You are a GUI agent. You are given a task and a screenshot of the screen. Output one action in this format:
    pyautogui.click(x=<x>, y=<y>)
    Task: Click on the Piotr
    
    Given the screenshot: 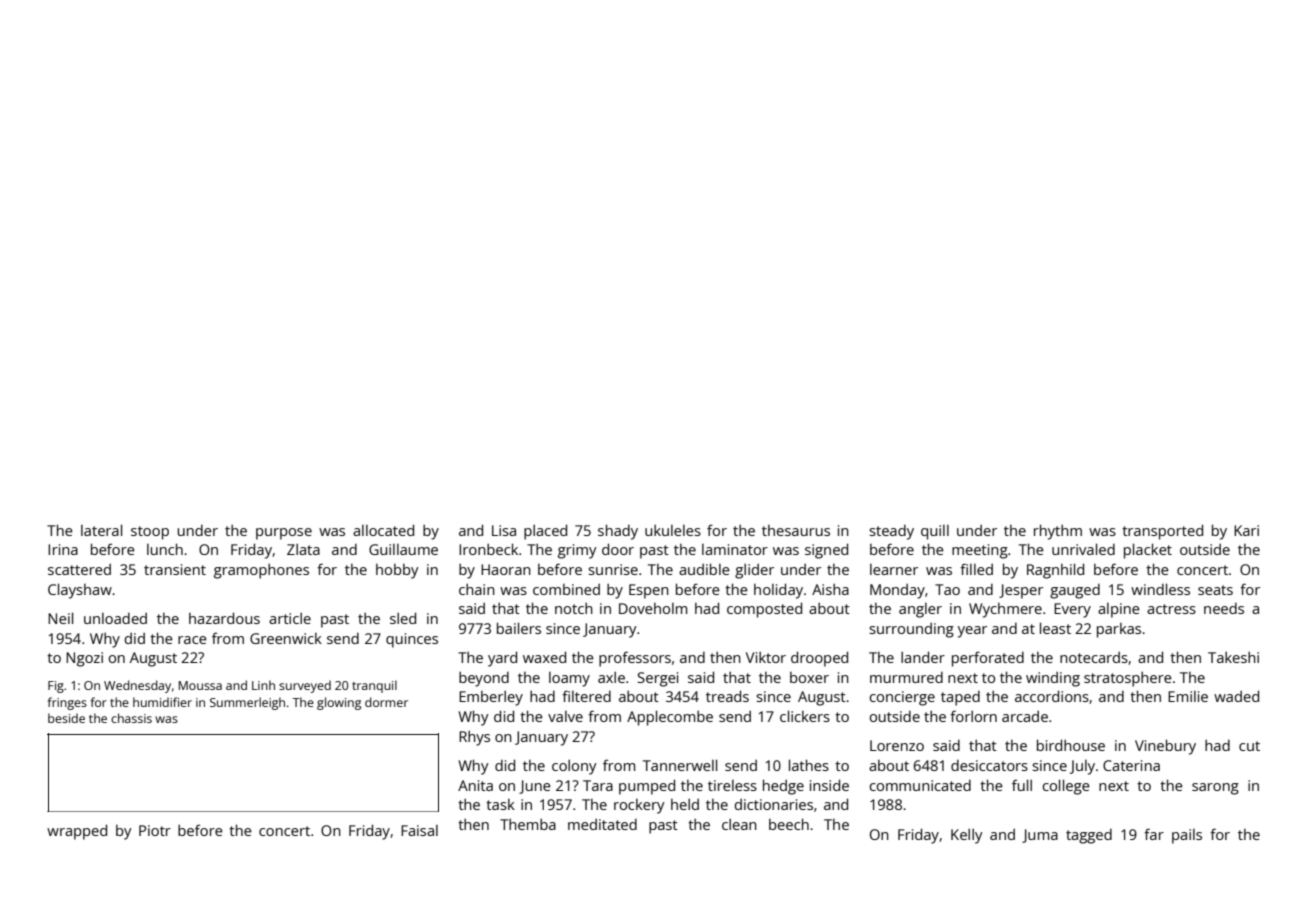 What is the action you would take?
    pyautogui.click(x=155, y=830)
